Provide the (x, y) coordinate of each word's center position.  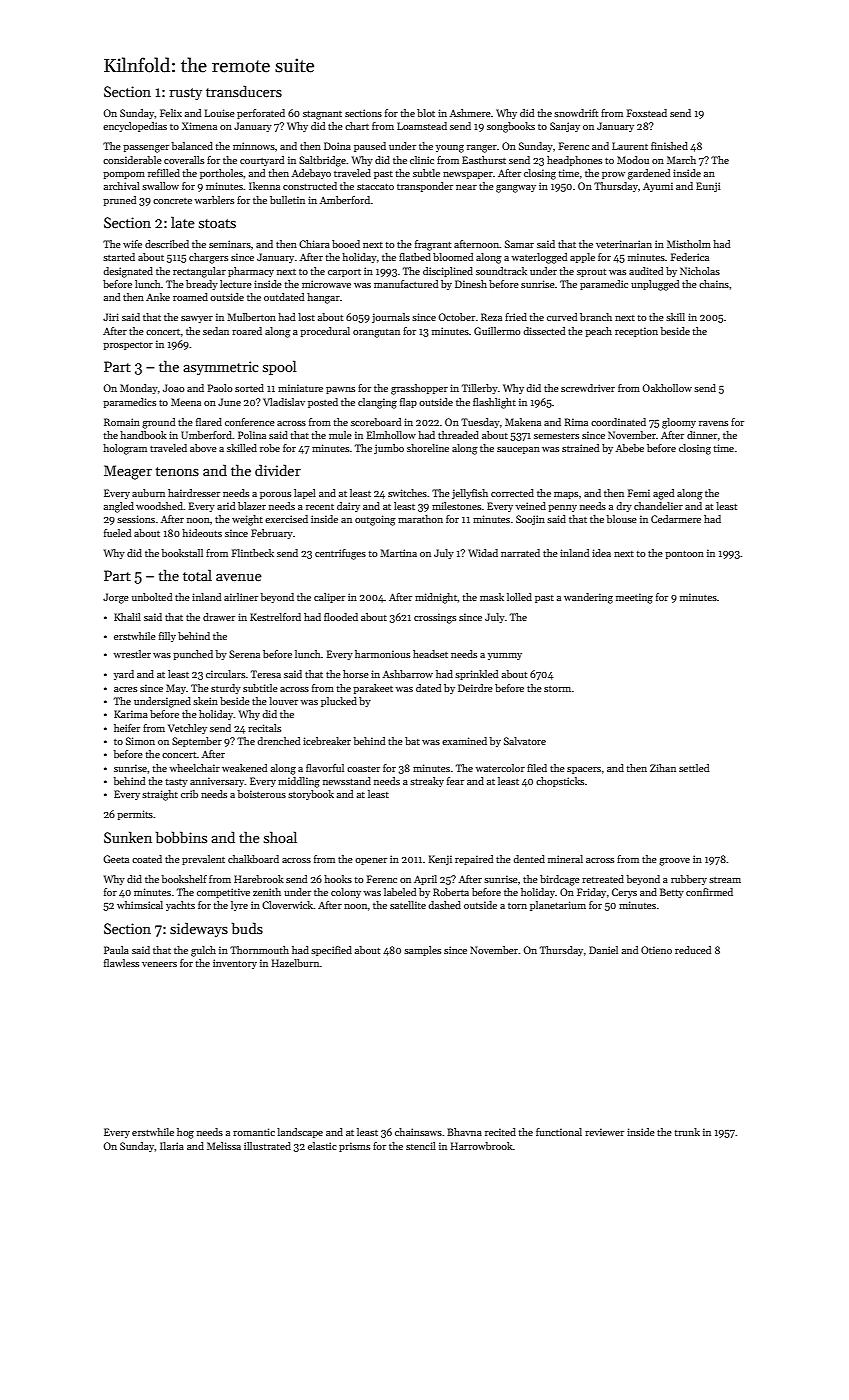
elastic (322, 1146)
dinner (702, 435)
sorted (249, 388)
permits (135, 815)
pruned (119, 201)
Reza (491, 317)
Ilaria (172, 1146)
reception (636, 332)
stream (725, 880)
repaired (474, 860)
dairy (348, 507)
